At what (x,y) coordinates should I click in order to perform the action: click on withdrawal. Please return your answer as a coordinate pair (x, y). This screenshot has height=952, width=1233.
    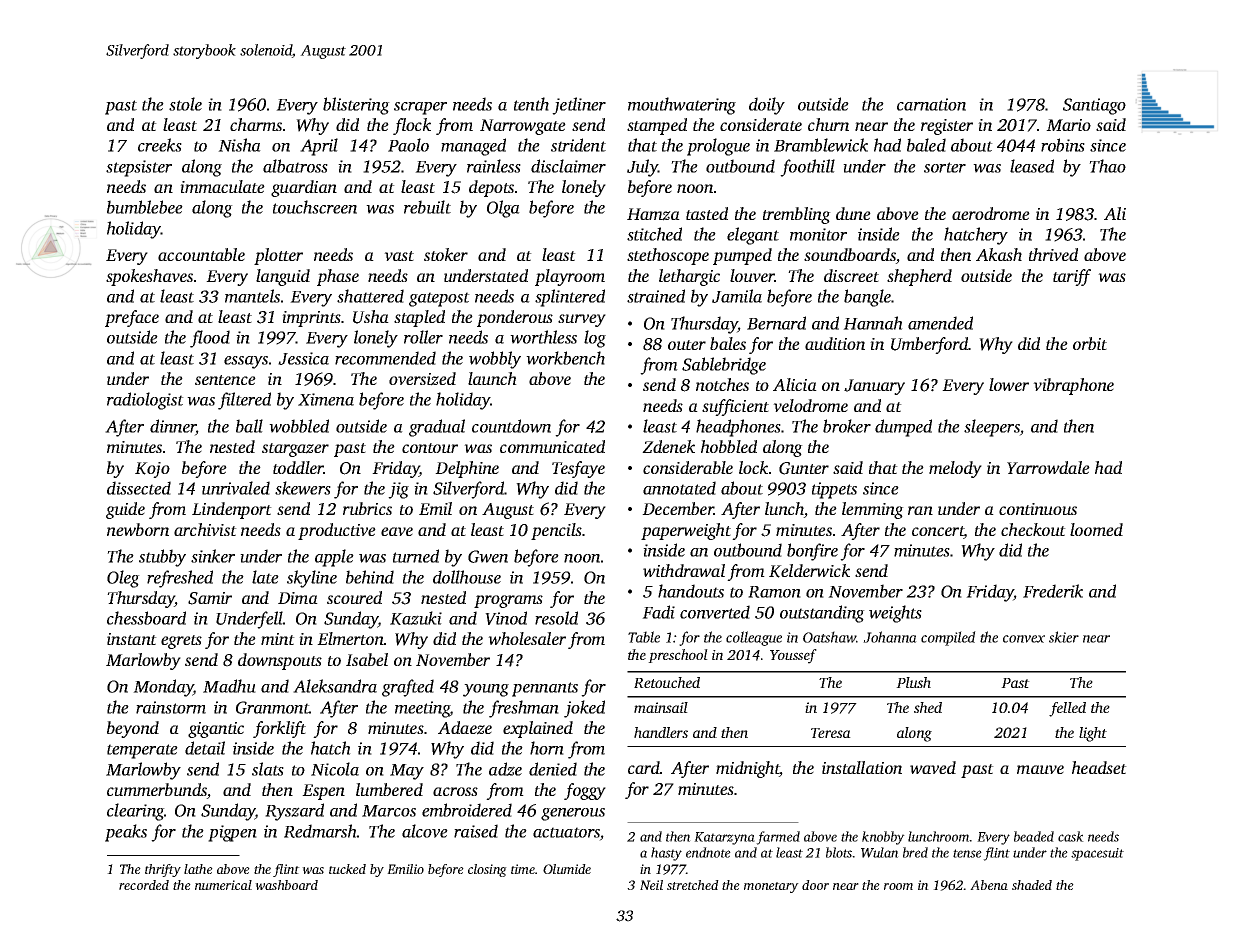
    Looking at the image, I should click on (684, 570).
